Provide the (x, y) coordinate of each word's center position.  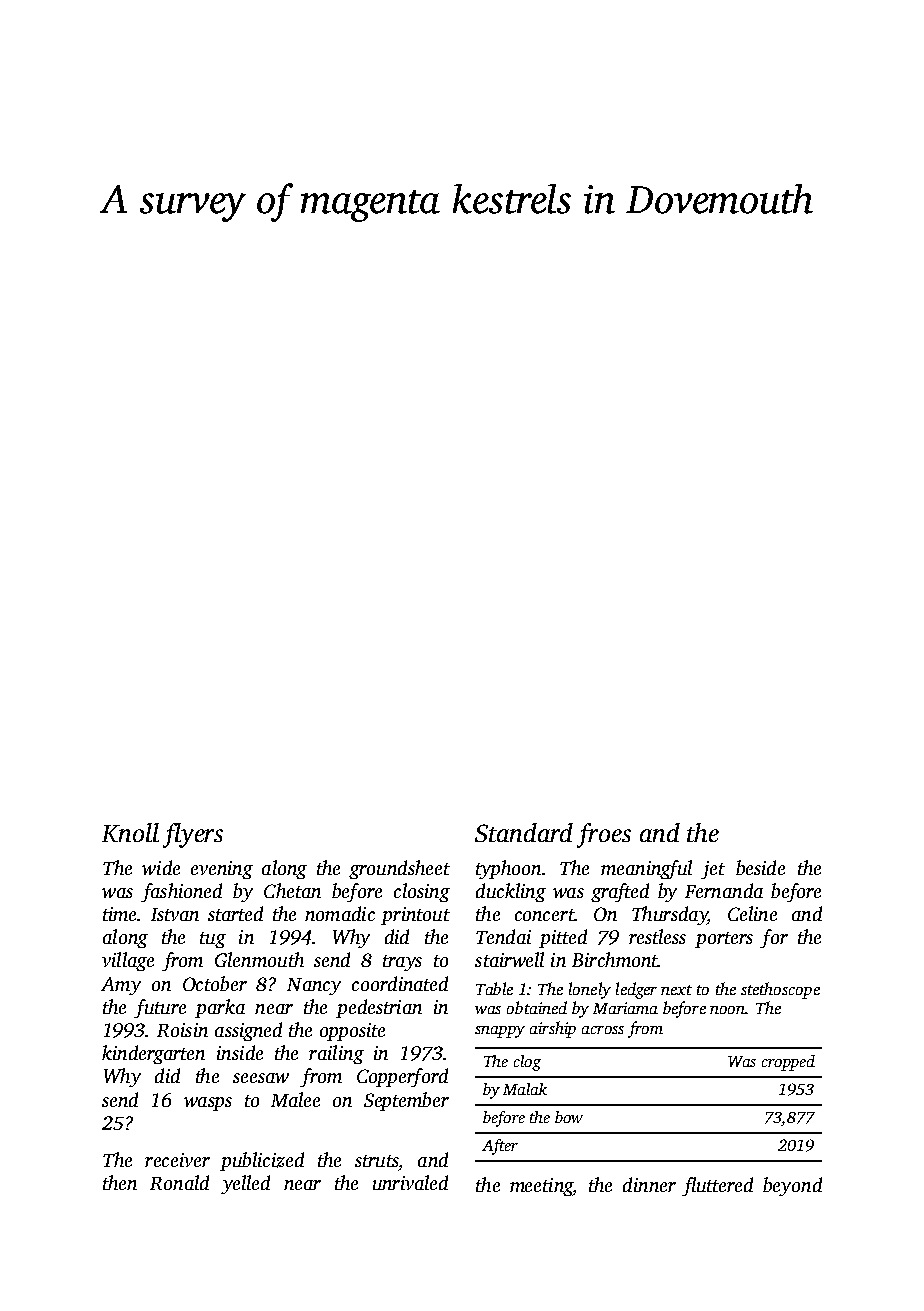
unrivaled (410, 1182)
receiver (177, 1160)
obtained (537, 1007)
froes (604, 835)
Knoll (130, 832)
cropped (788, 1063)
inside (240, 1052)
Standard (524, 832)
